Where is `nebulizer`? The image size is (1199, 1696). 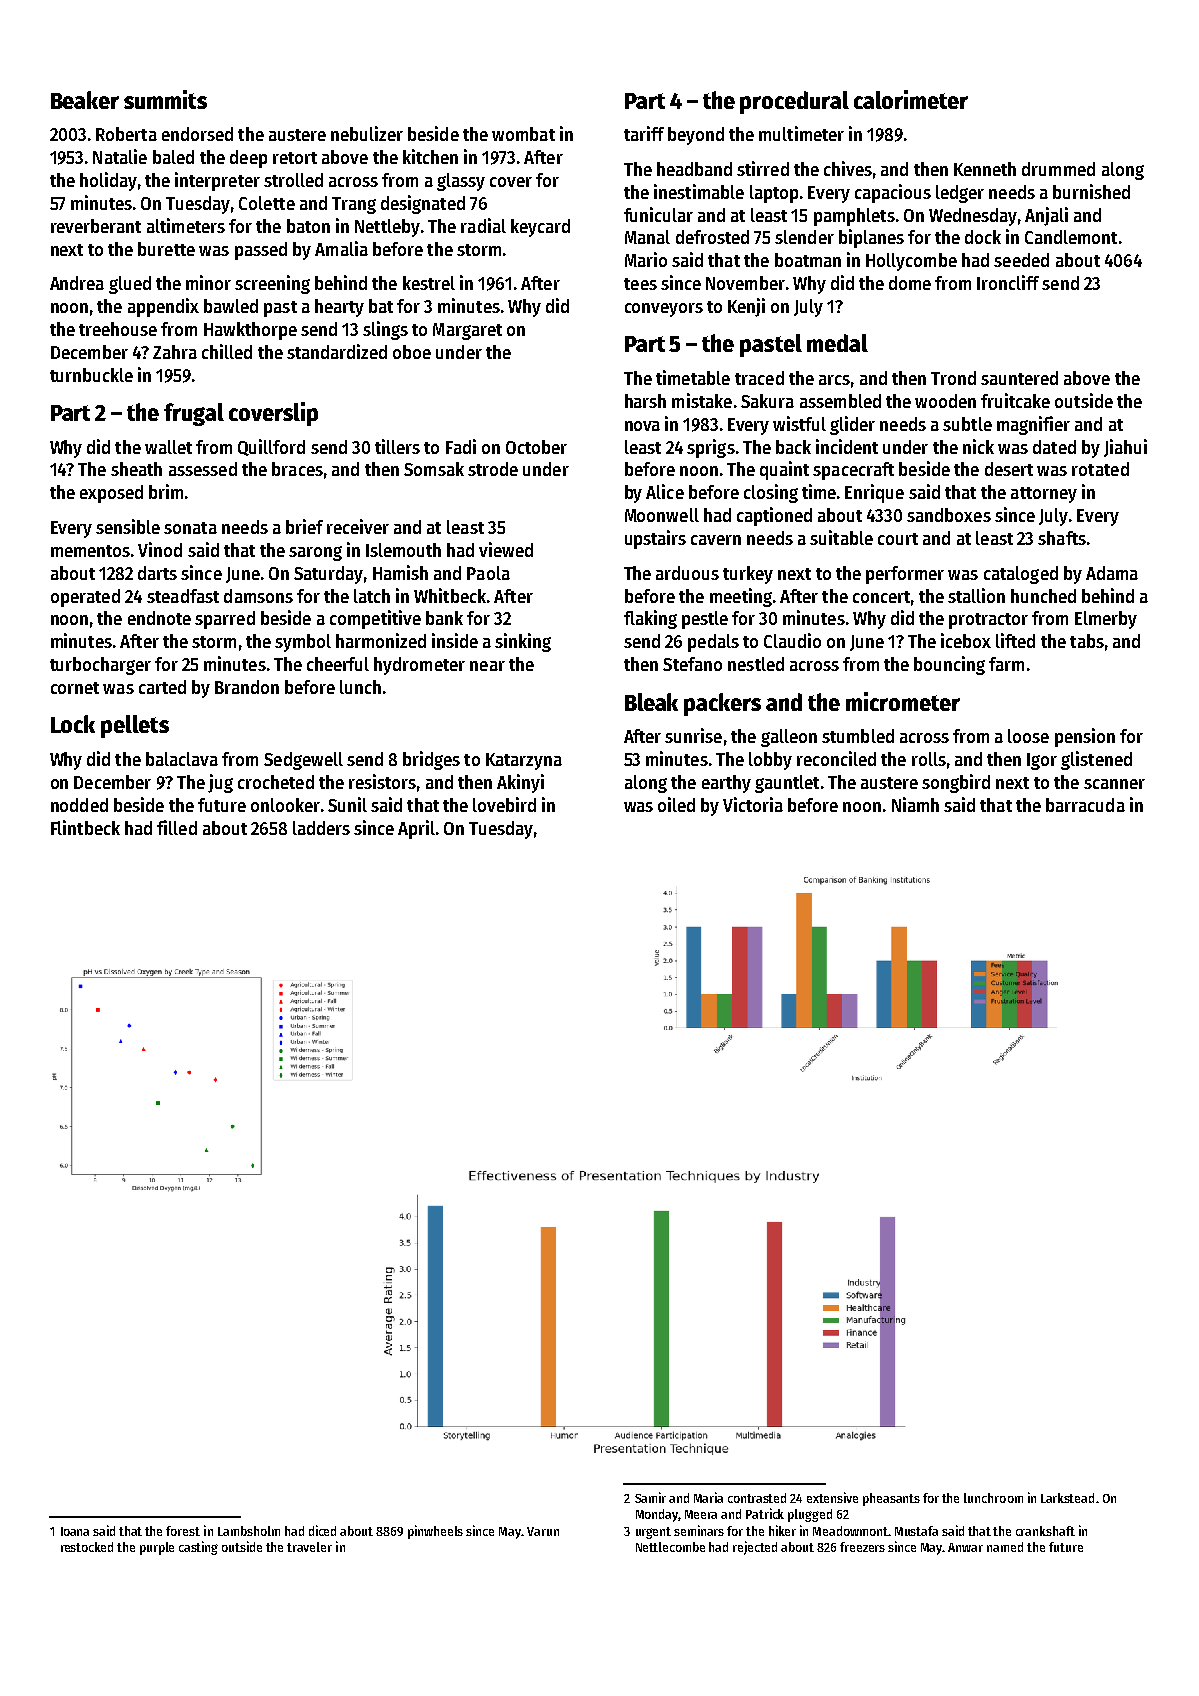 nebulizer is located at coordinates (367, 133).
